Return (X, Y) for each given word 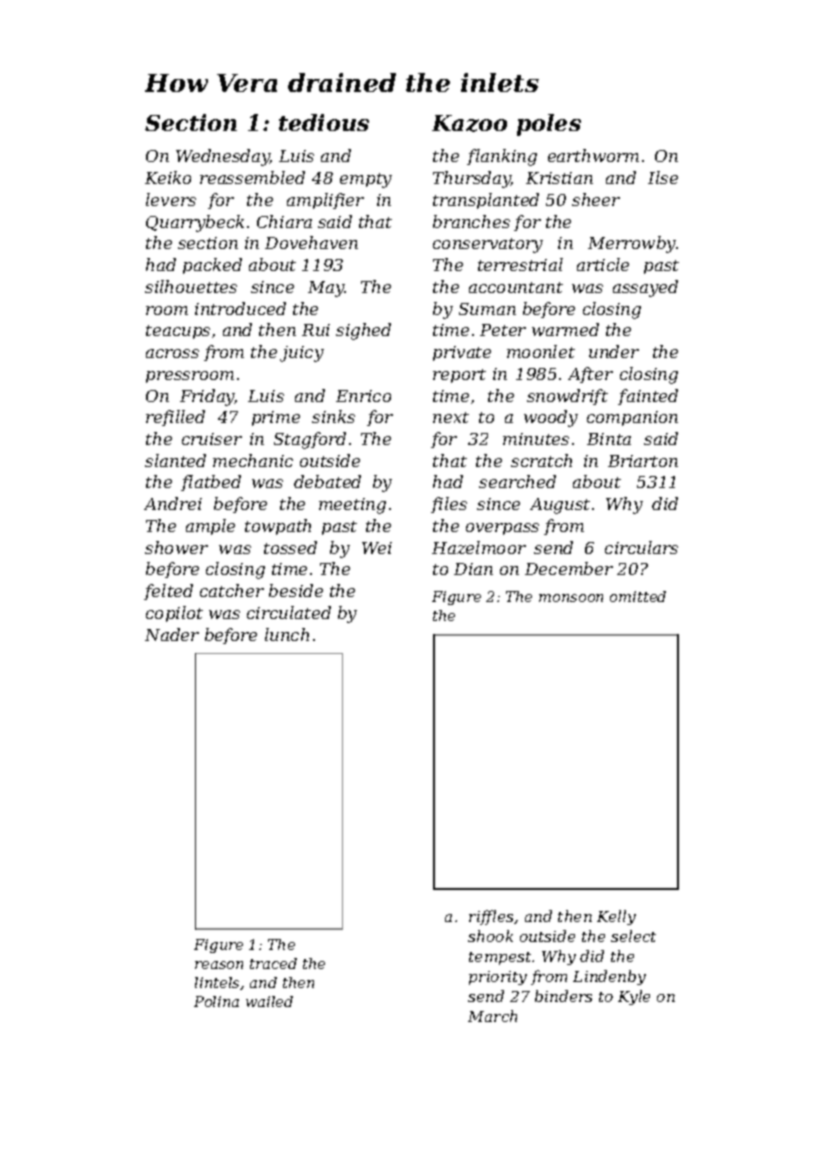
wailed (269, 1001)
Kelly (616, 917)
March (492, 1016)
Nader (172, 634)
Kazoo (469, 123)
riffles (491, 917)
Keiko (168, 177)
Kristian (559, 178)
